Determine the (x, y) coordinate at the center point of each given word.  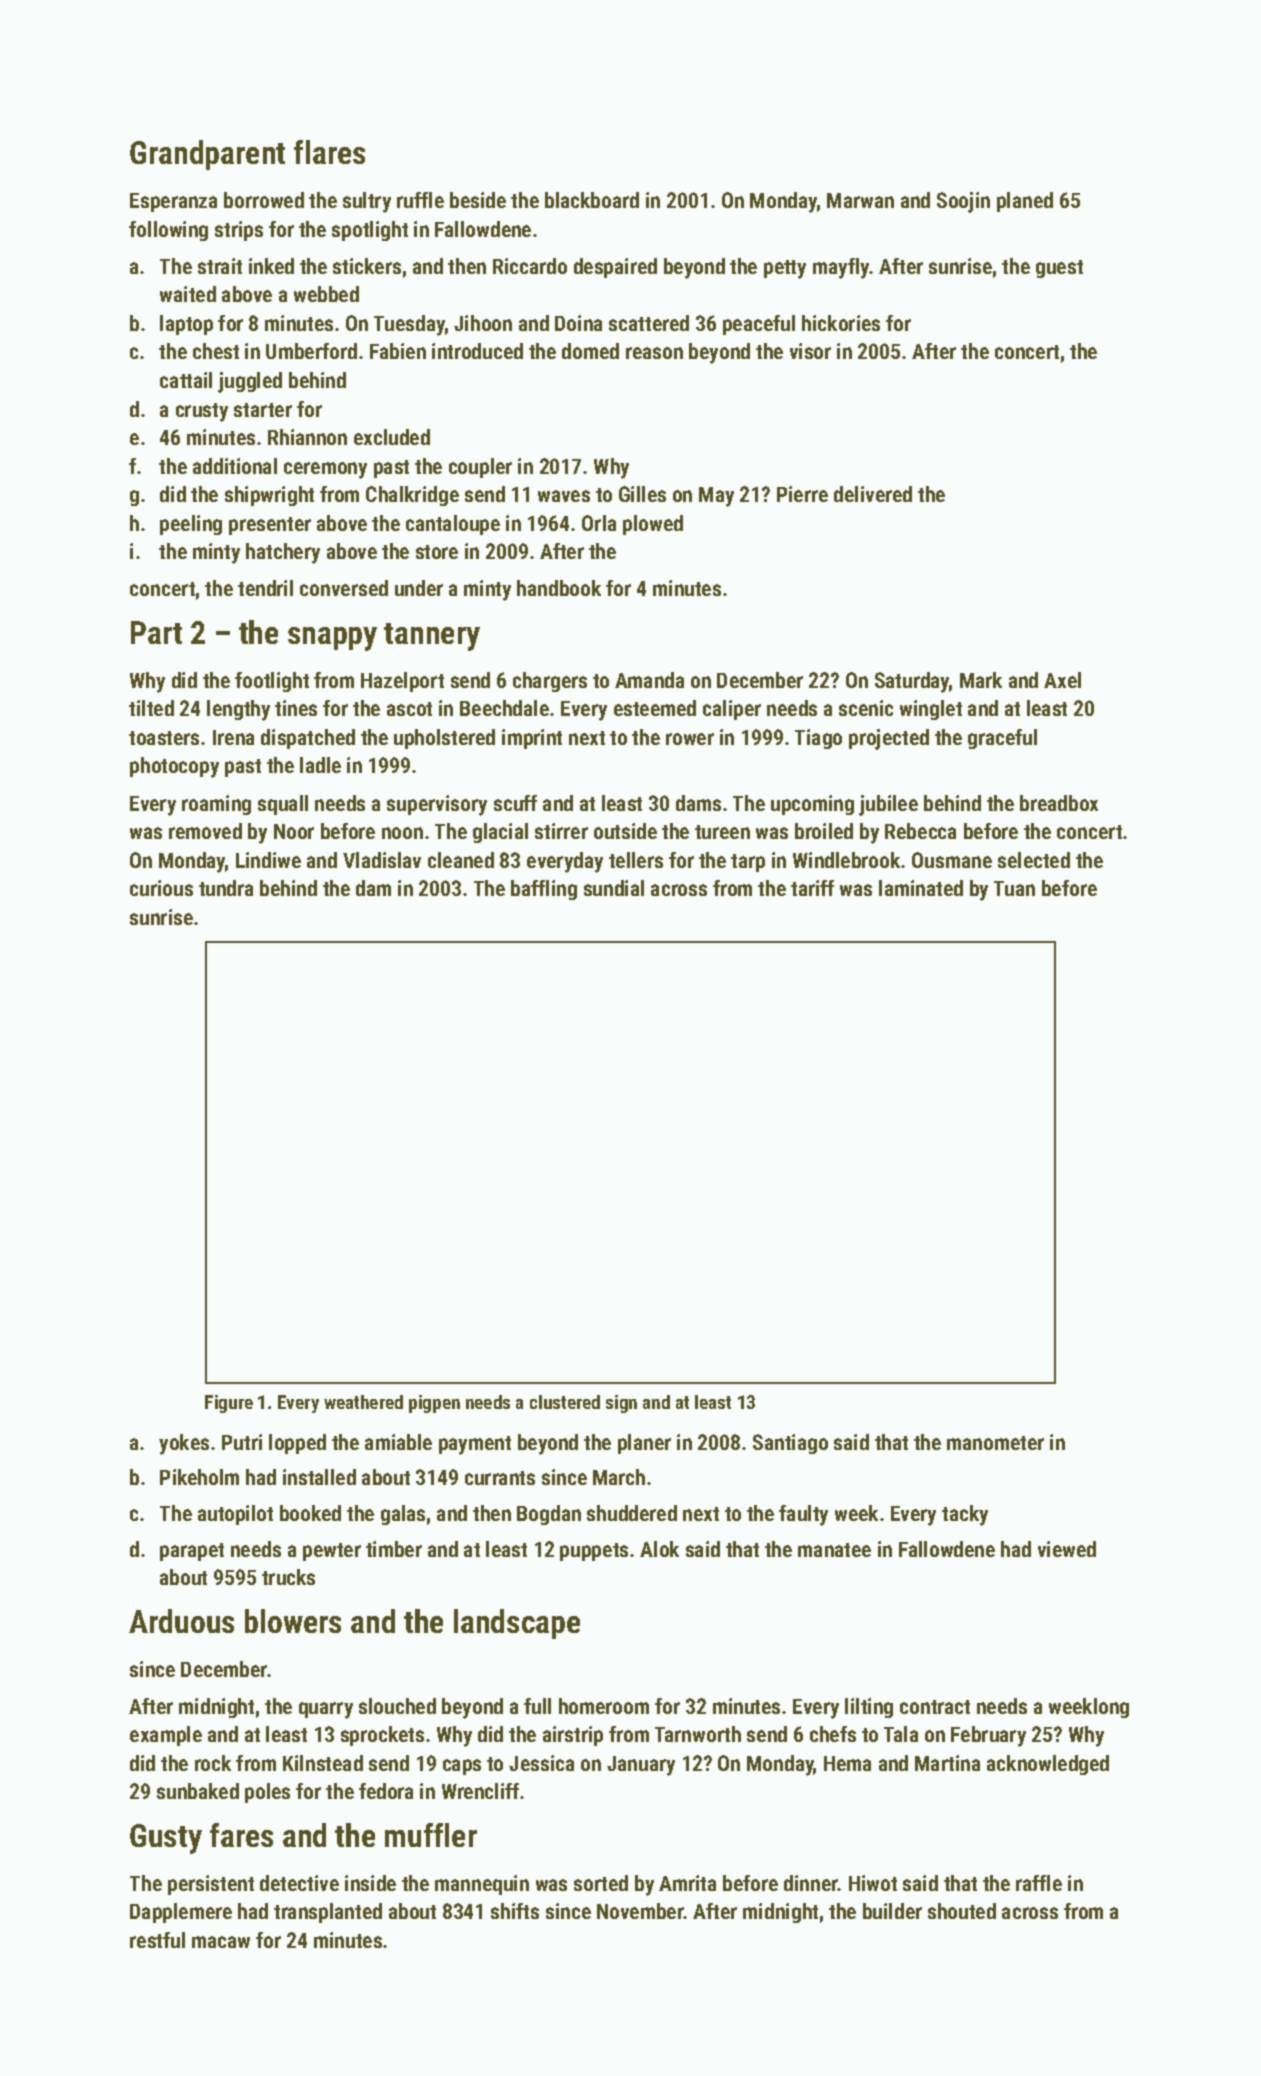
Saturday (912, 682)
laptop (186, 325)
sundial (614, 888)
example (166, 1736)
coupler (480, 468)
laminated (921, 888)
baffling (544, 890)
